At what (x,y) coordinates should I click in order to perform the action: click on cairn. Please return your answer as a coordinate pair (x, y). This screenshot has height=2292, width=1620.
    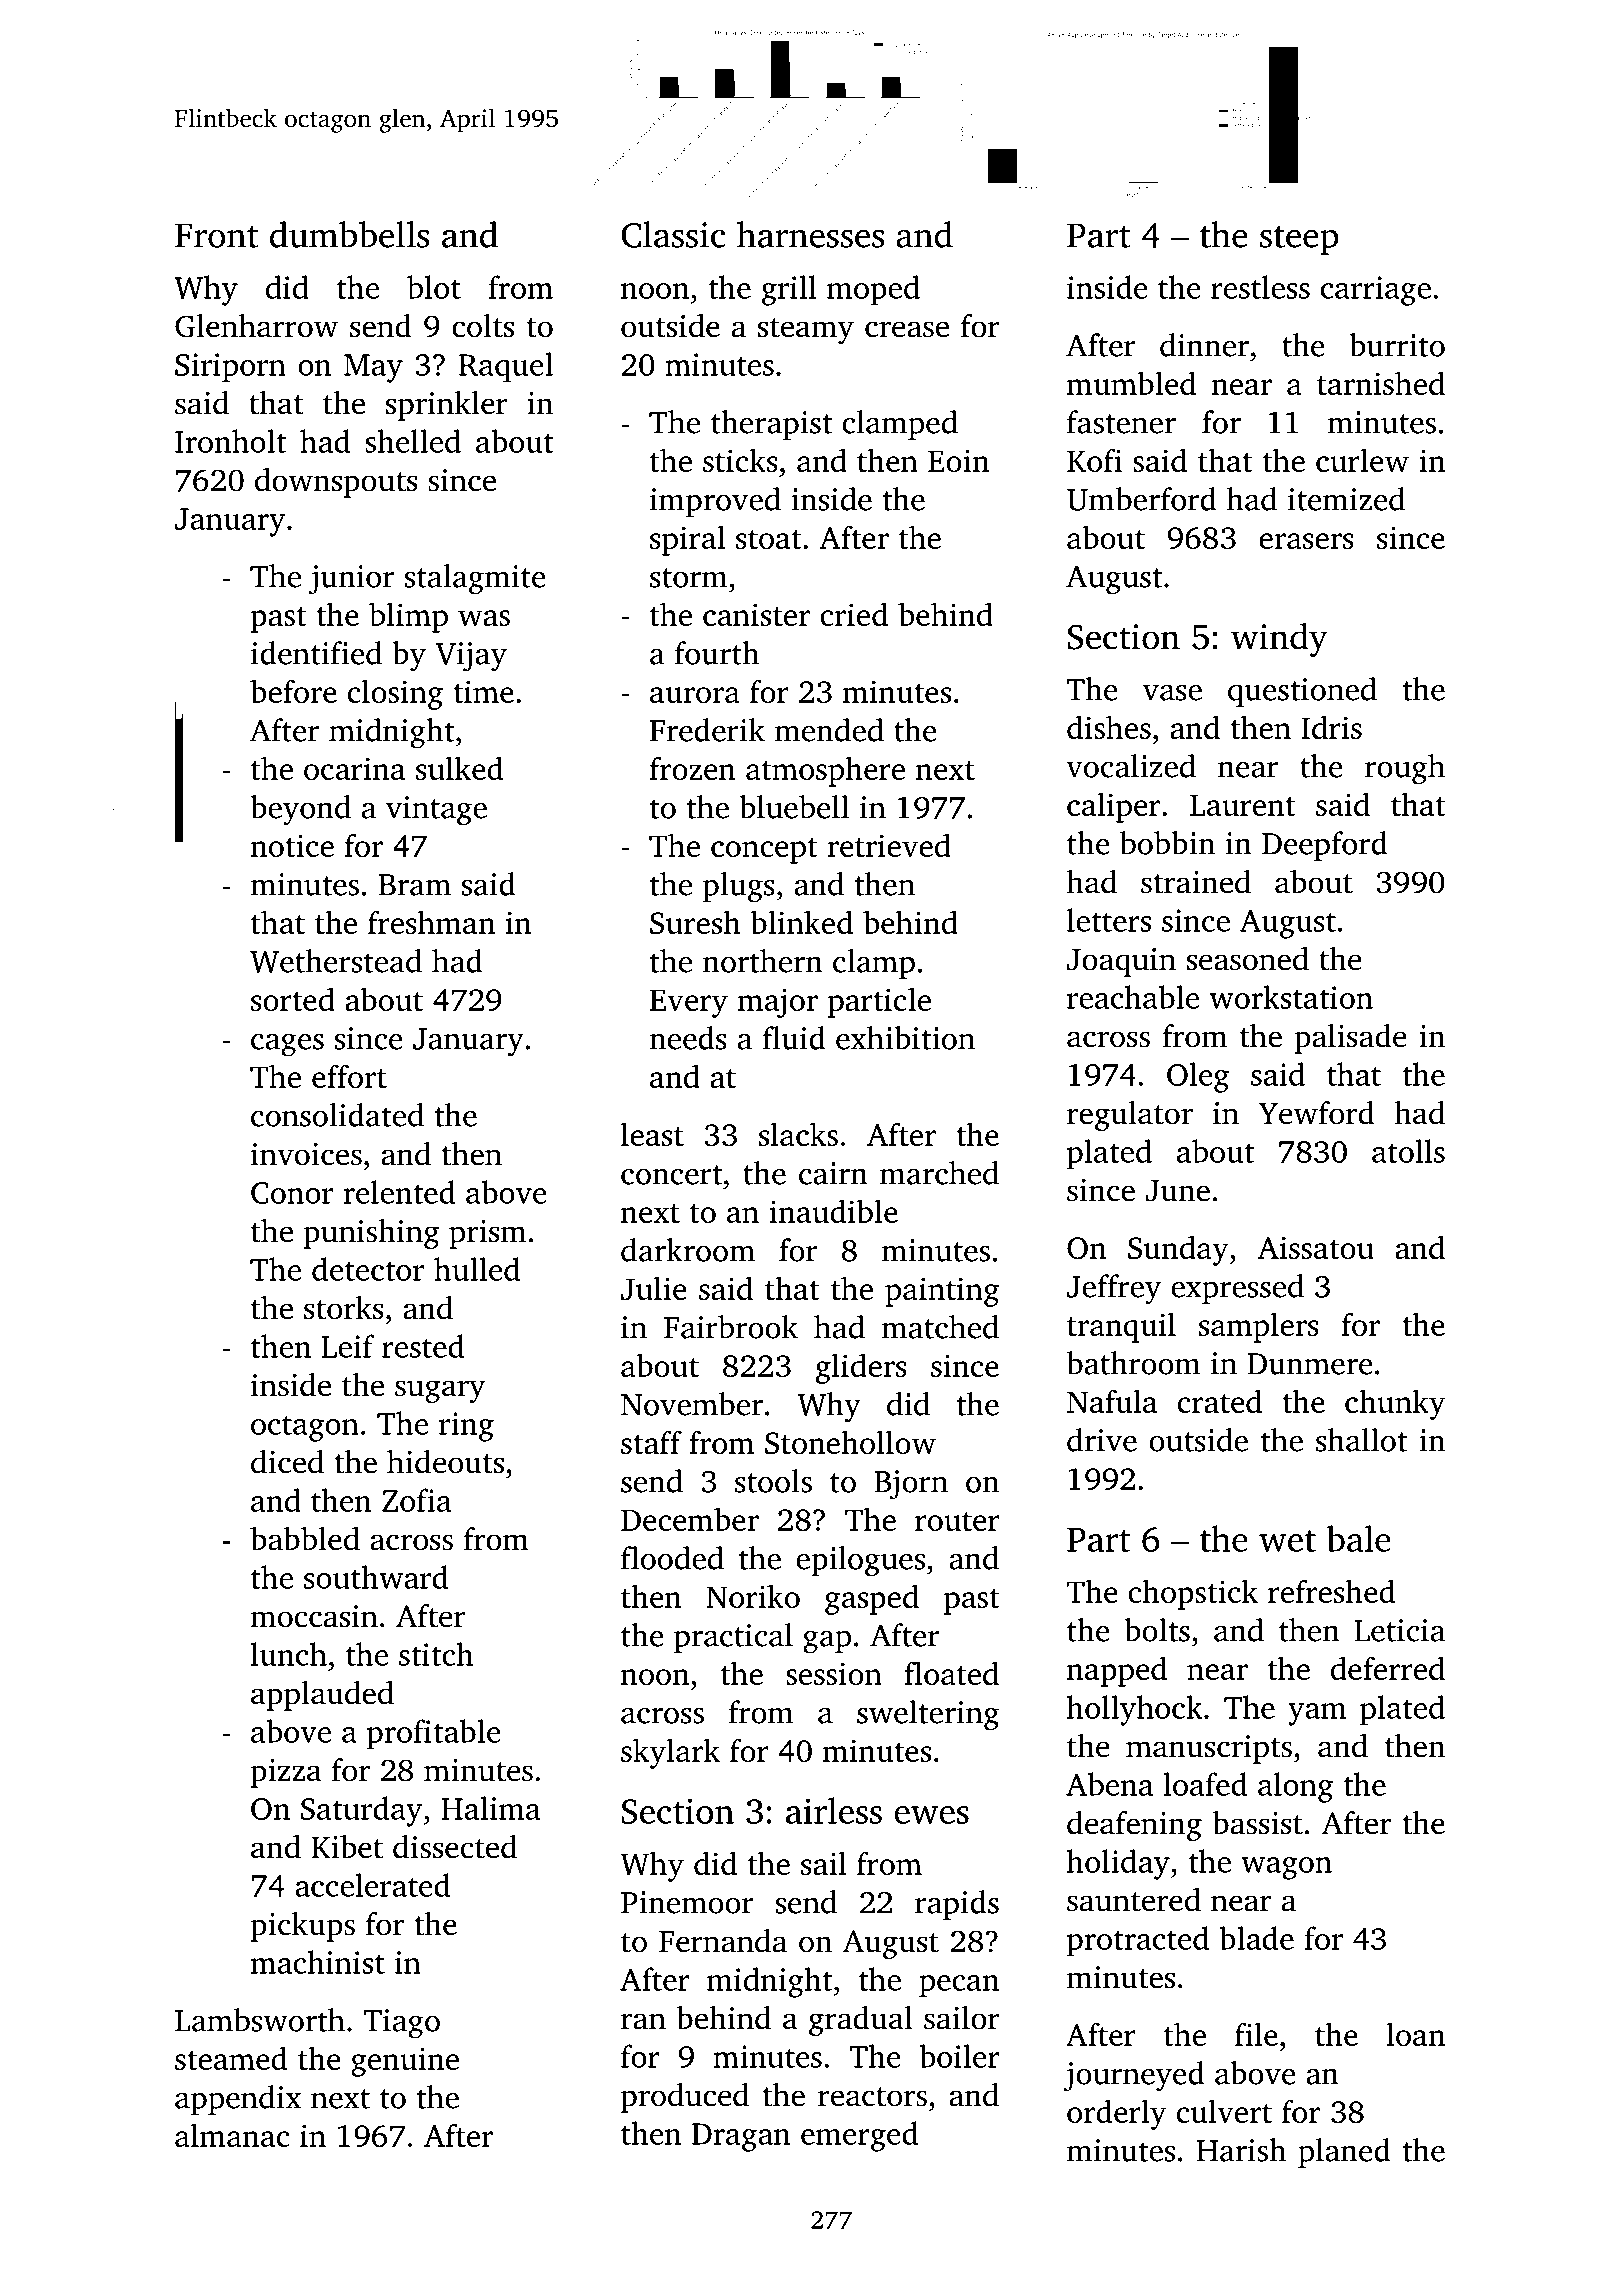
    Looking at the image, I should click on (833, 1173).
